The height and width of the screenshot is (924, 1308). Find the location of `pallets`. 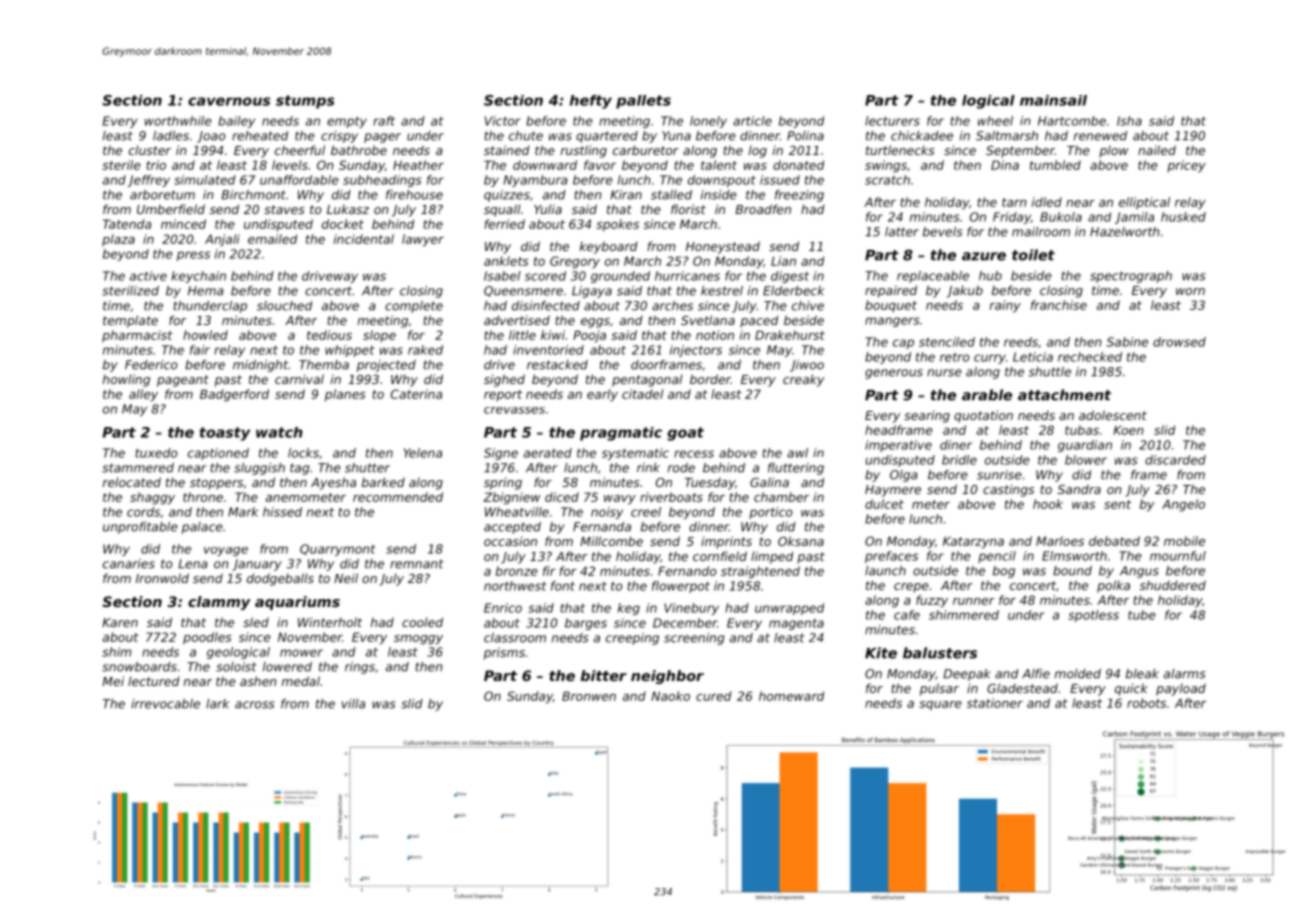

pallets is located at coordinates (643, 102).
